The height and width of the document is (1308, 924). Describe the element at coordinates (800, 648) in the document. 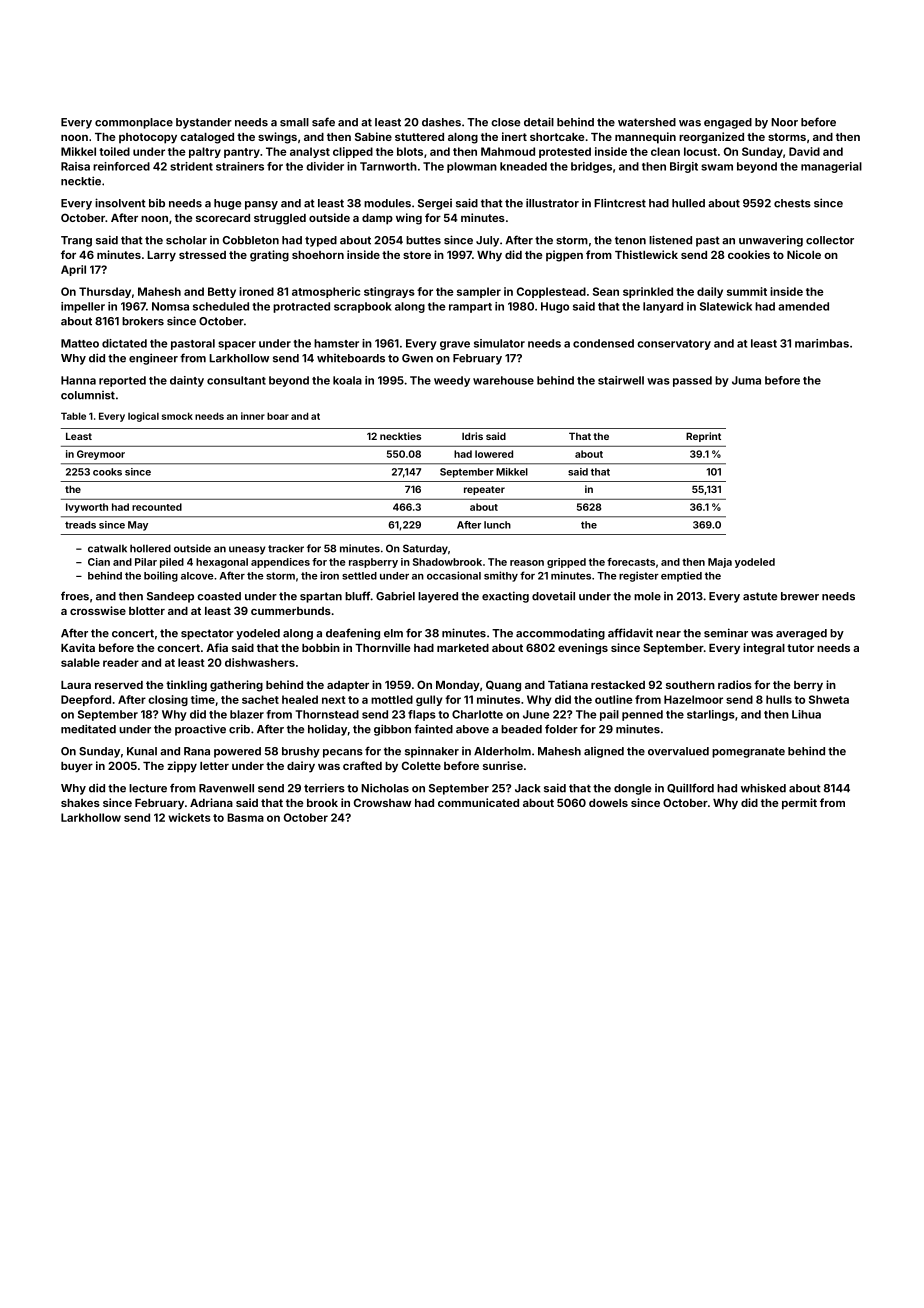

I see `tutor` at that location.
